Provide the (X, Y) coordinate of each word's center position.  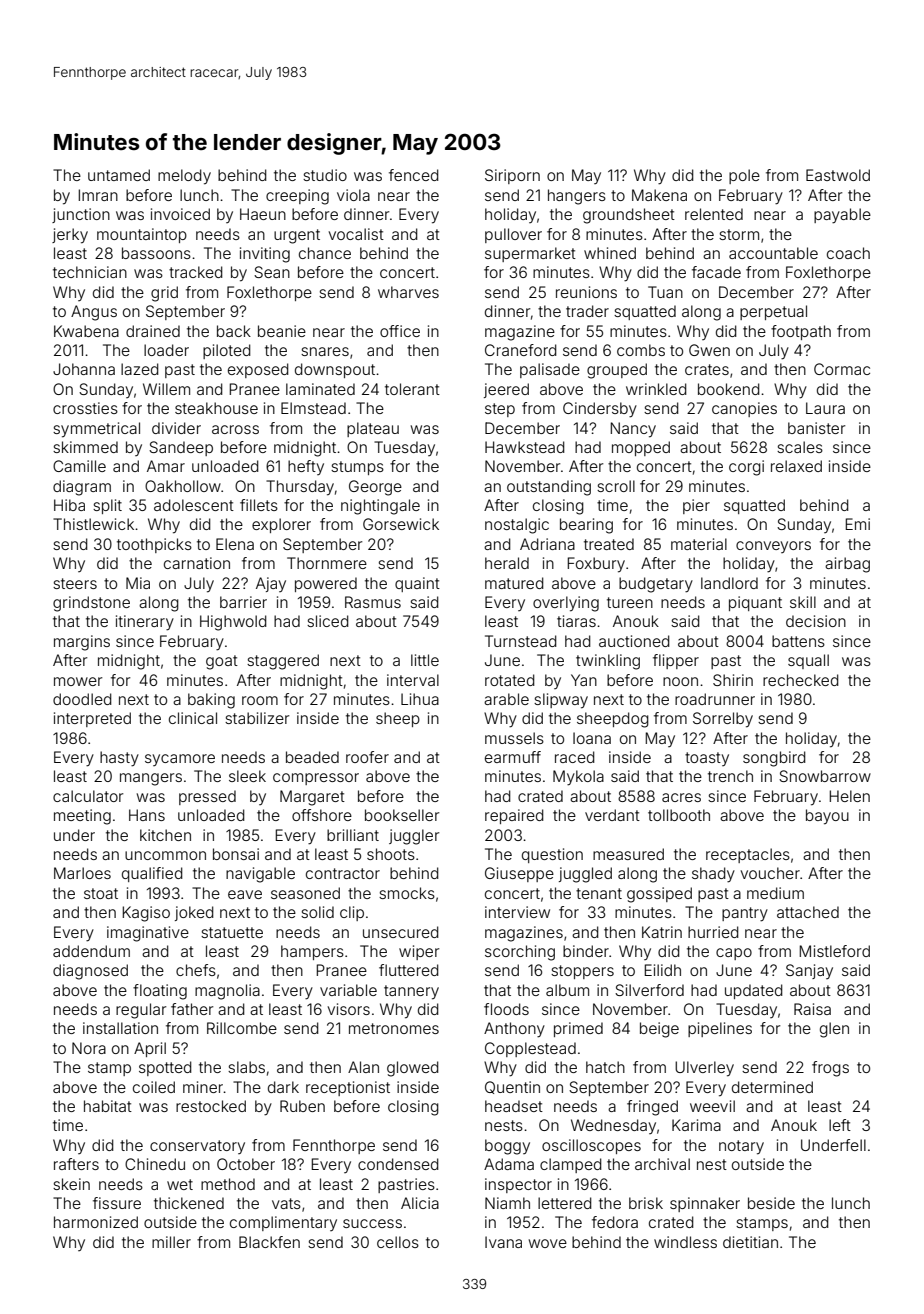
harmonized (96, 1222)
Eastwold (838, 175)
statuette (232, 932)
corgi (746, 468)
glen (834, 1030)
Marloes (82, 873)
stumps (357, 468)
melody (184, 177)
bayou (827, 817)
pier (696, 506)
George (375, 488)
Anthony (514, 1030)
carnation (197, 563)
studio (325, 175)
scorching (520, 953)
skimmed (85, 447)
